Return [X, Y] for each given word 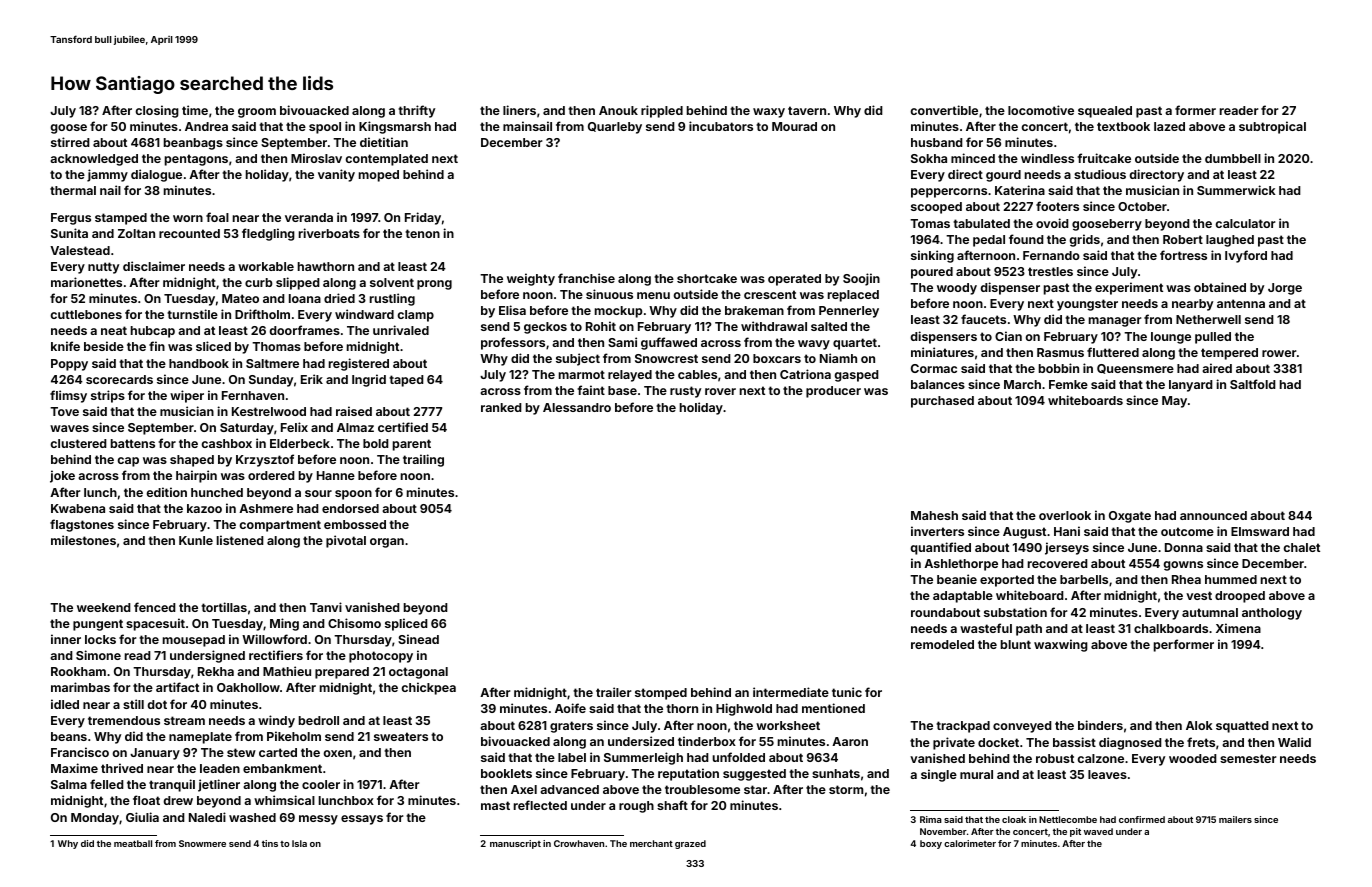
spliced [406, 624]
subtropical [1272, 127]
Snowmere [202, 843]
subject [578, 359]
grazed [690, 844]
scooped [936, 208]
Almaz [355, 427]
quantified [940, 548]
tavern [807, 110]
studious [1100, 174]
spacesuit [155, 624]
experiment [1129, 288]
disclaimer [154, 266]
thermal [73, 190]
